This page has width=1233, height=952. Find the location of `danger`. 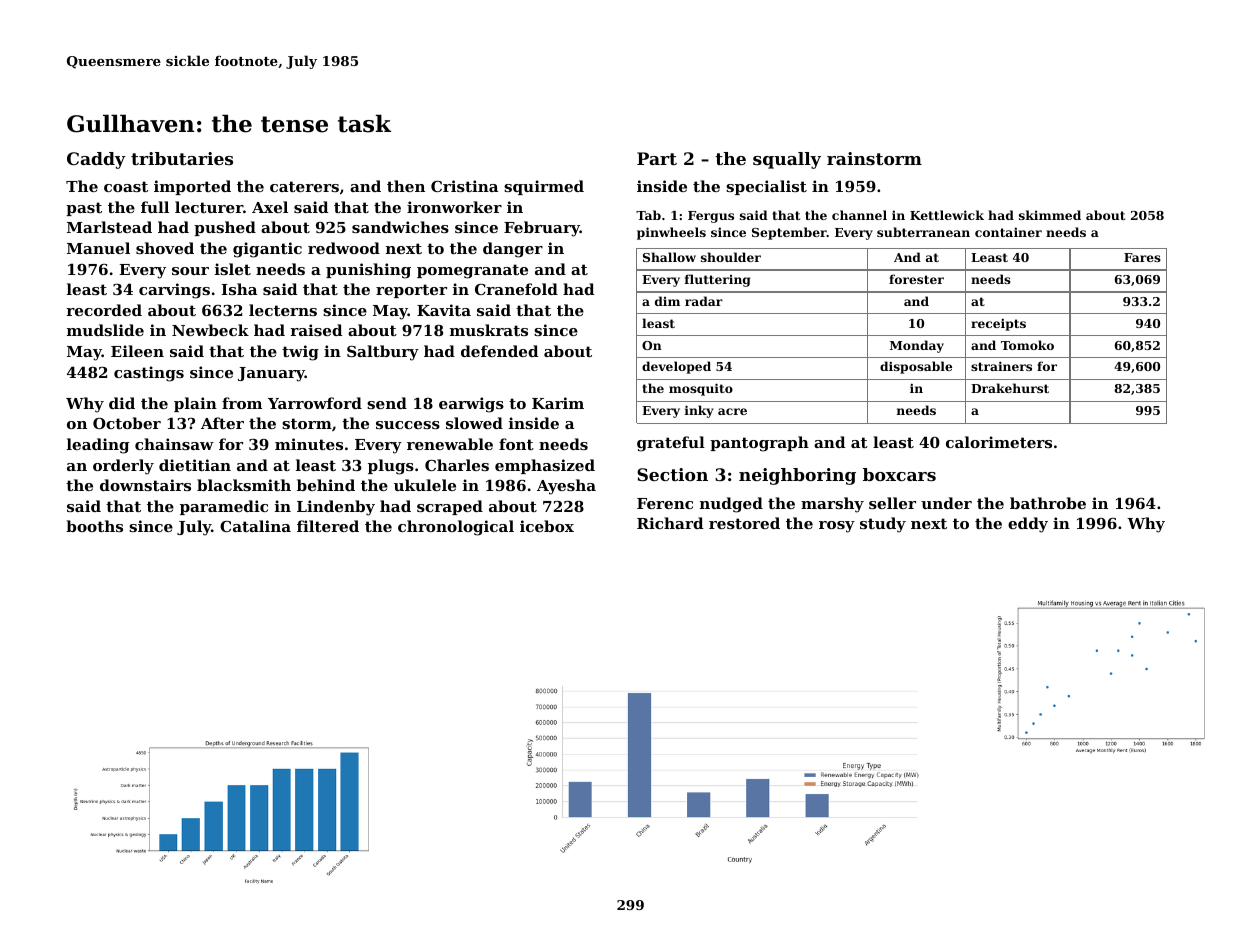

danger is located at coordinates (513, 250).
